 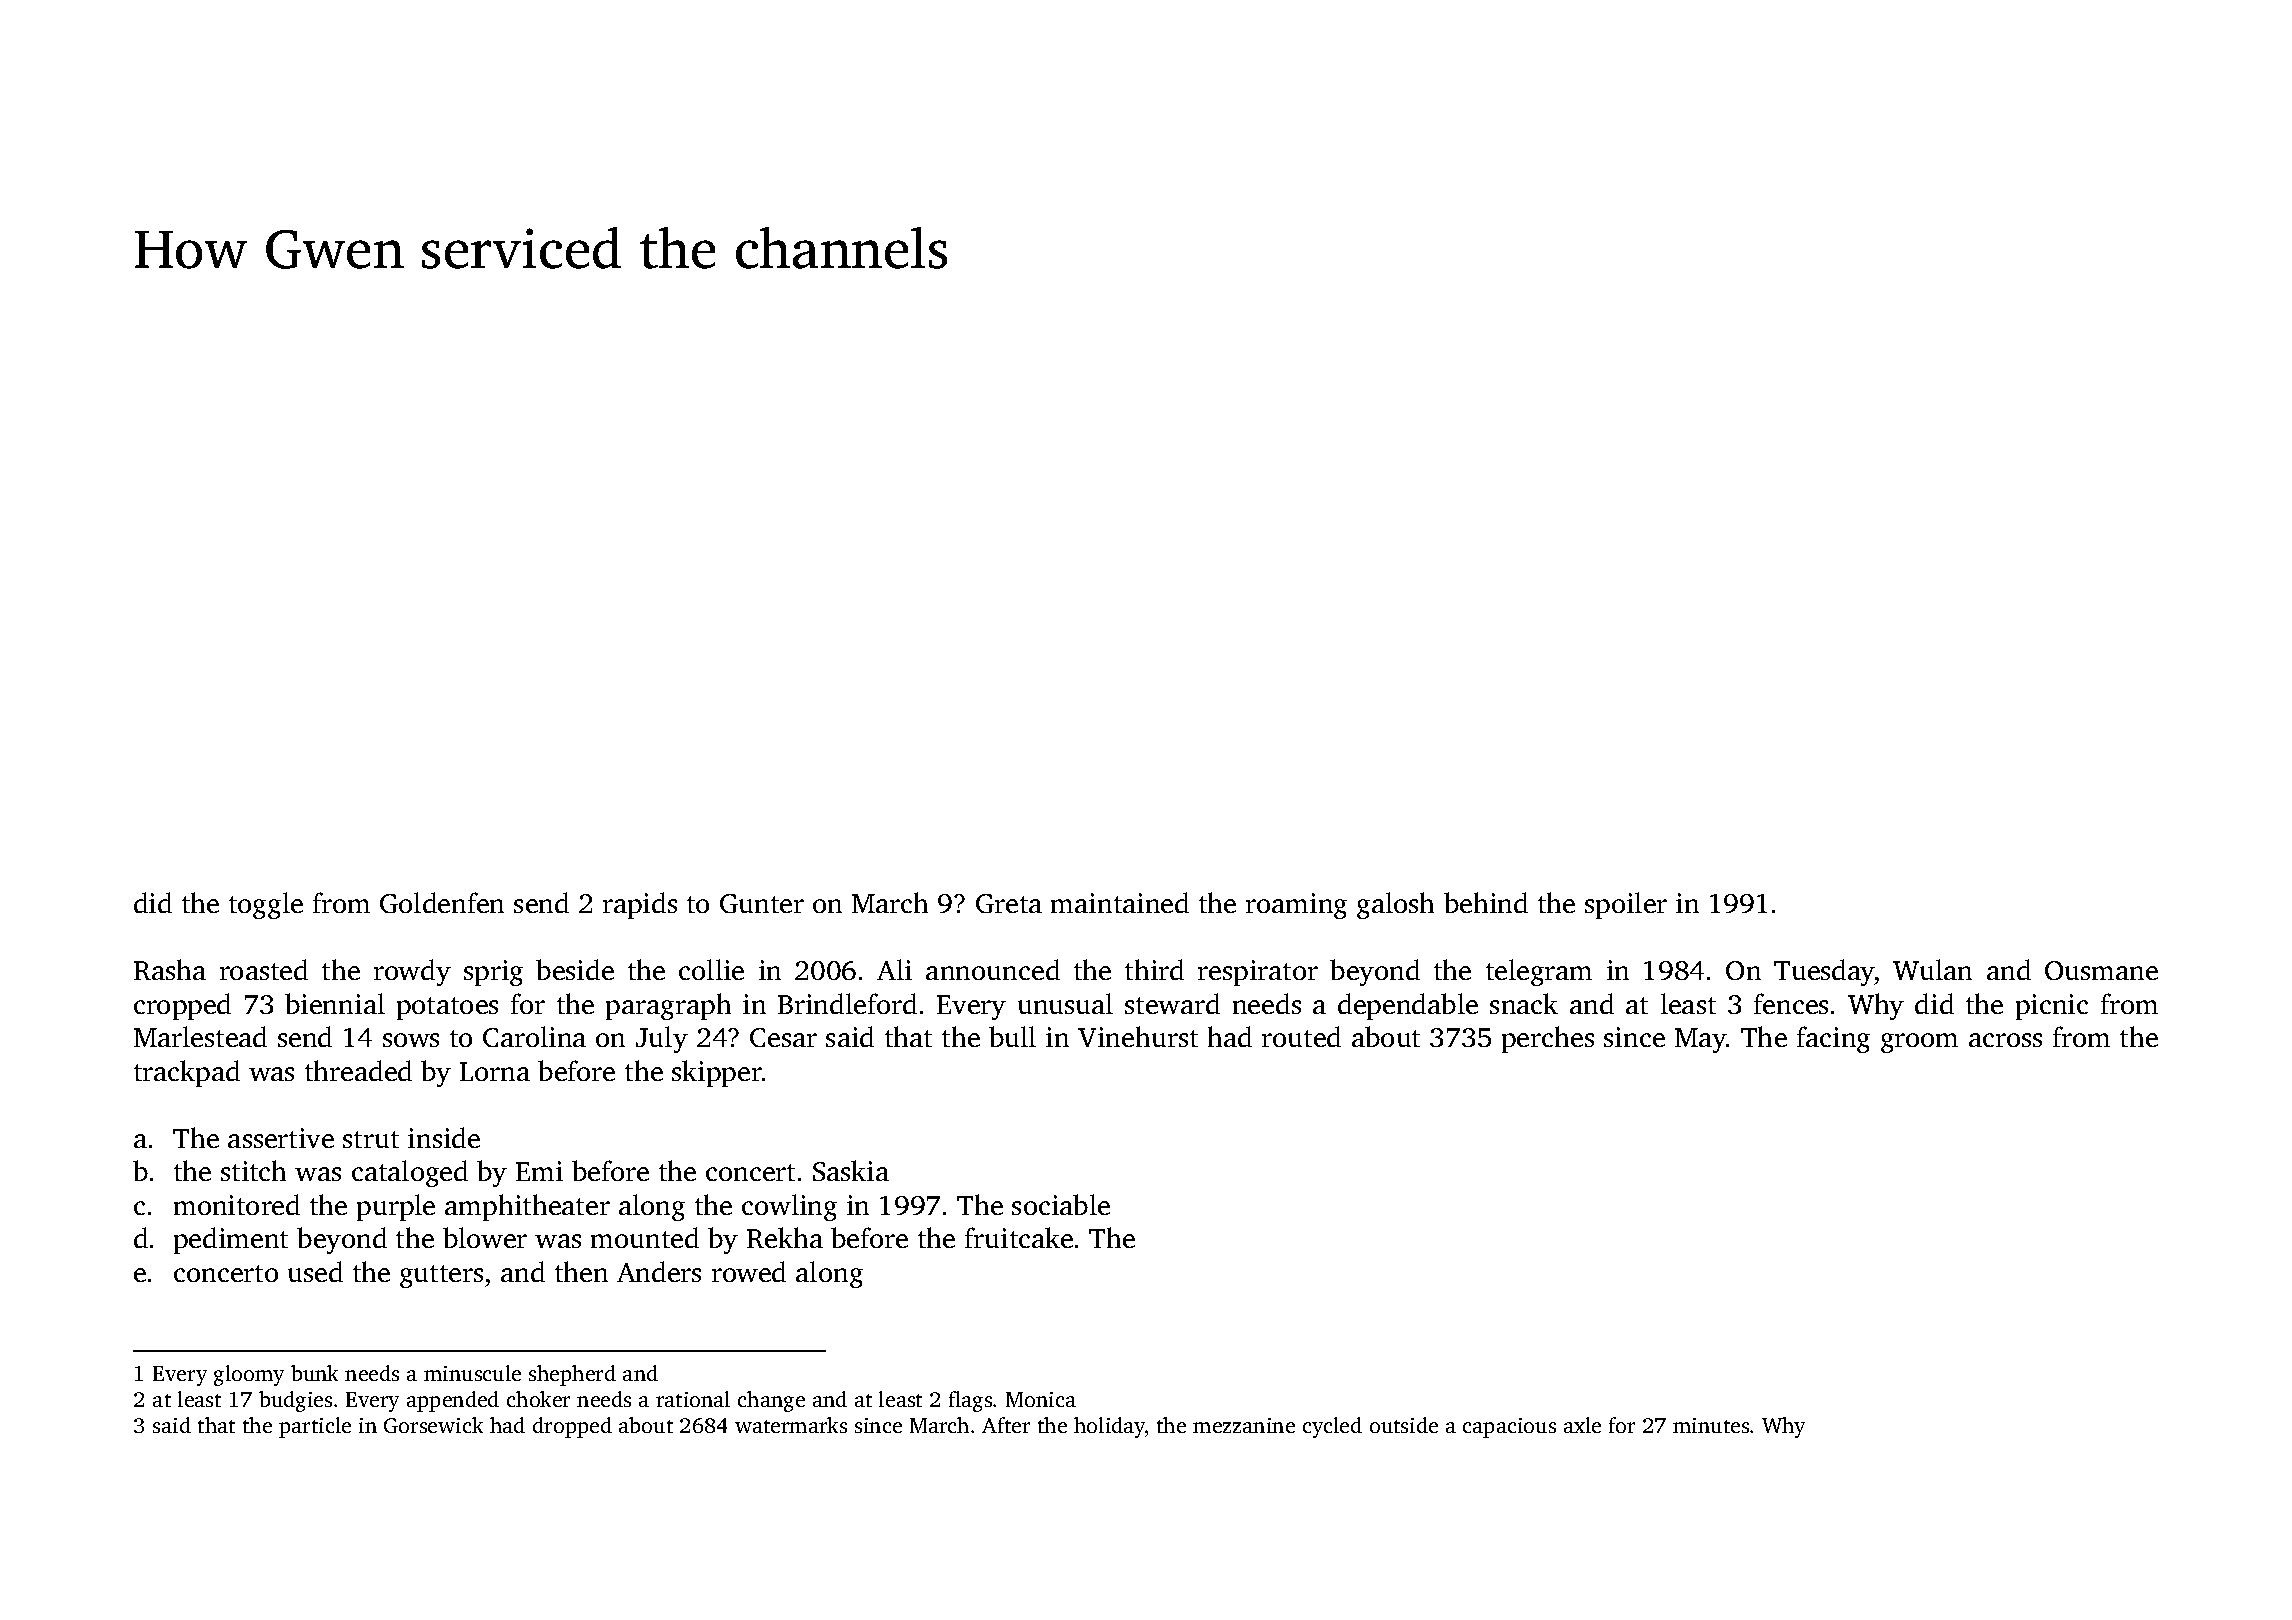 I want to click on spoiler, so click(x=1626, y=905).
